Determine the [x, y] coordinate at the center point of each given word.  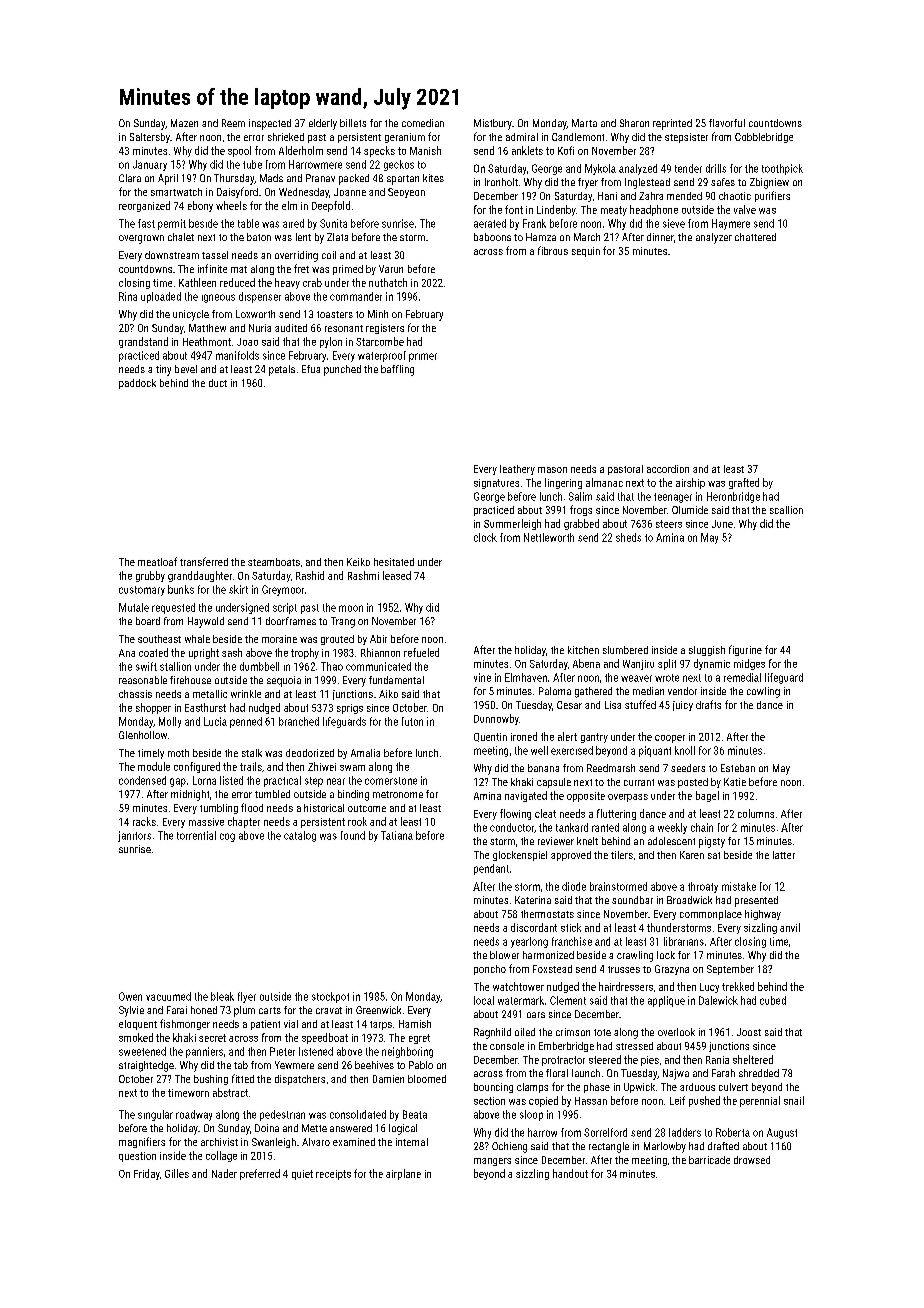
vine [482, 677]
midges [749, 664]
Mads [271, 178]
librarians [684, 941]
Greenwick [378, 1010]
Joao [247, 342]
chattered [755, 237]
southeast [159, 639]
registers [385, 329]
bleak [222, 996]
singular [155, 1115]
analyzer [714, 238]
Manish [425, 150]
